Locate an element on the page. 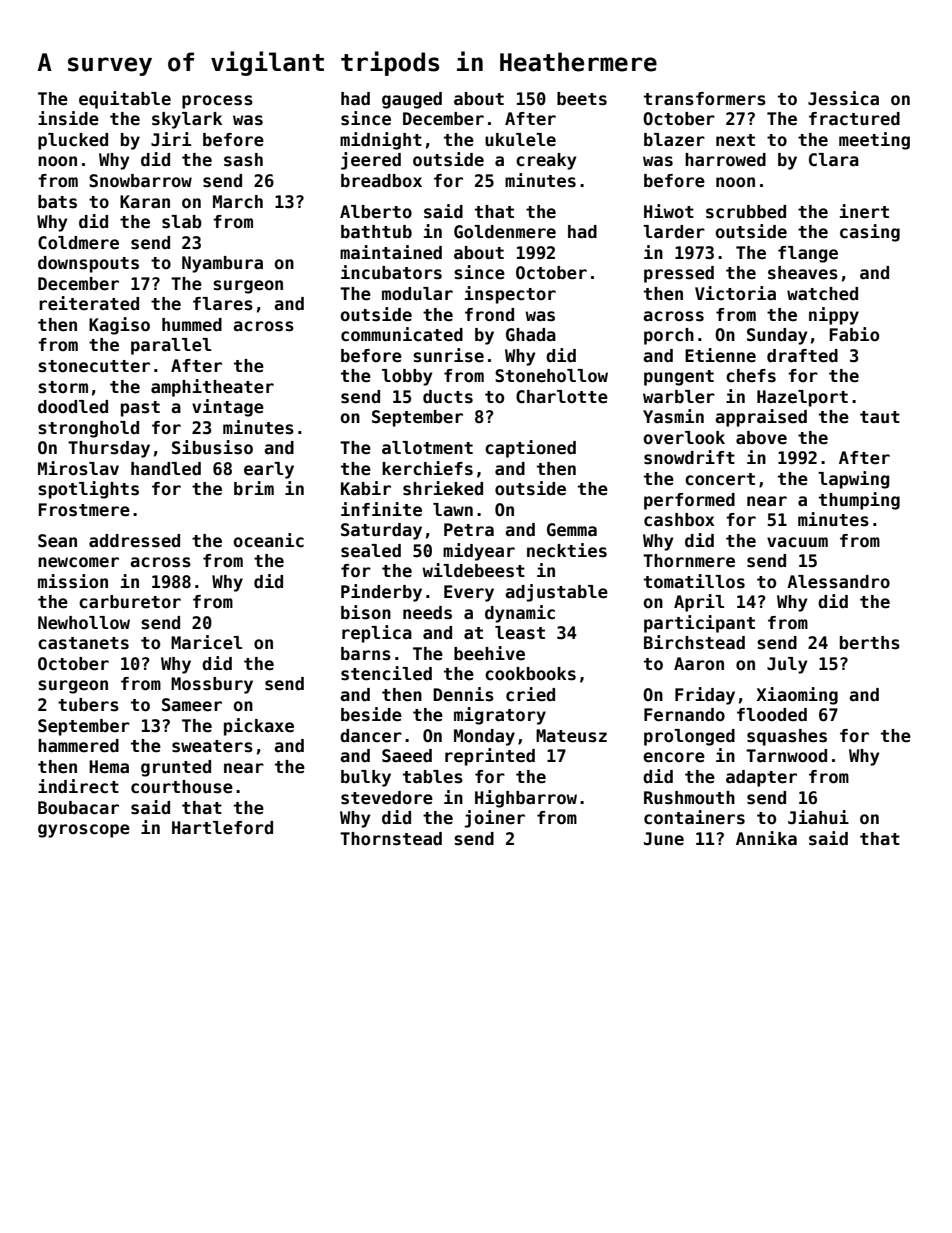  gauged is located at coordinates (412, 100).
